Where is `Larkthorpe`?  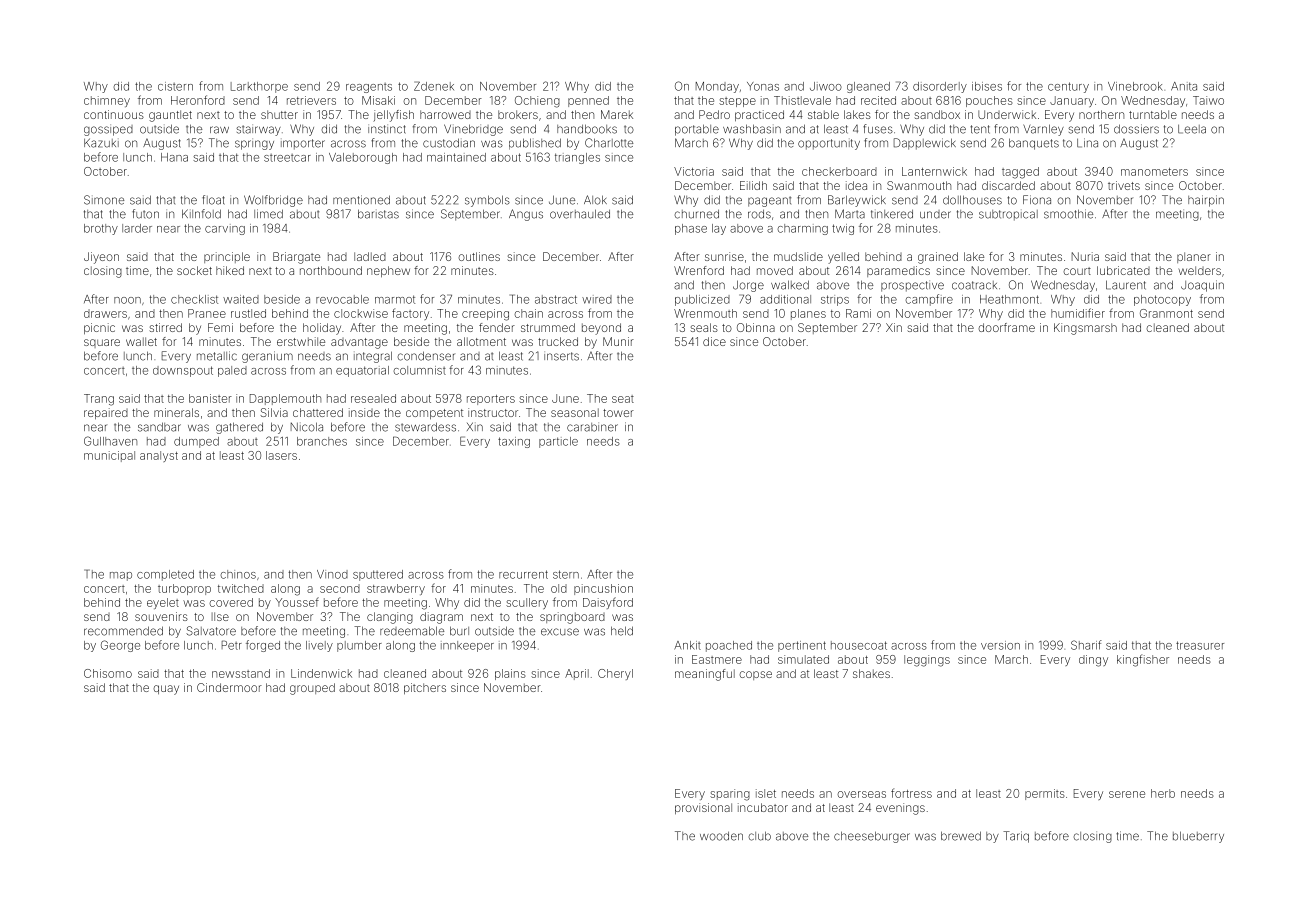
Larkthorpe is located at coordinates (259, 87).
